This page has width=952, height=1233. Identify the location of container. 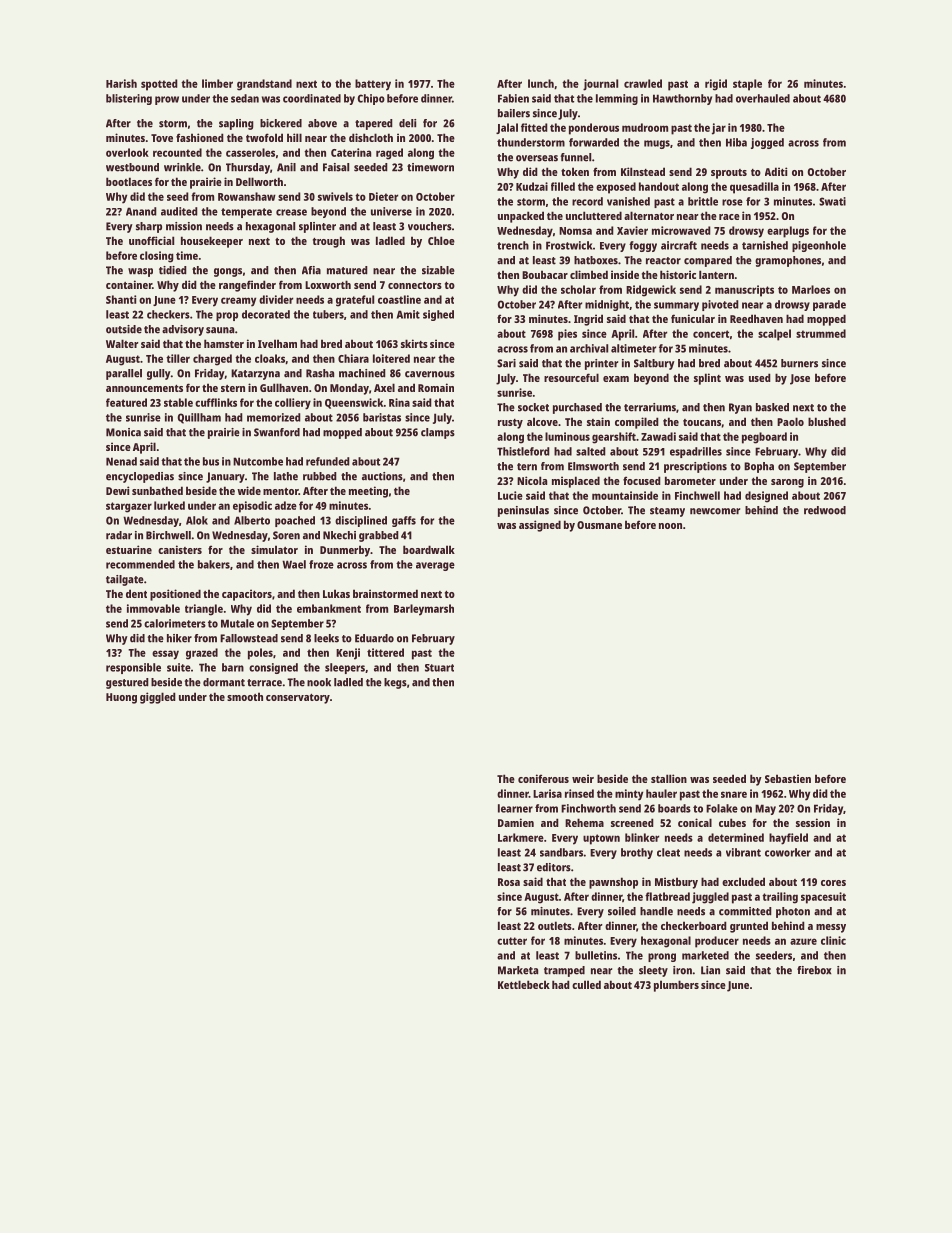
(129, 284).
